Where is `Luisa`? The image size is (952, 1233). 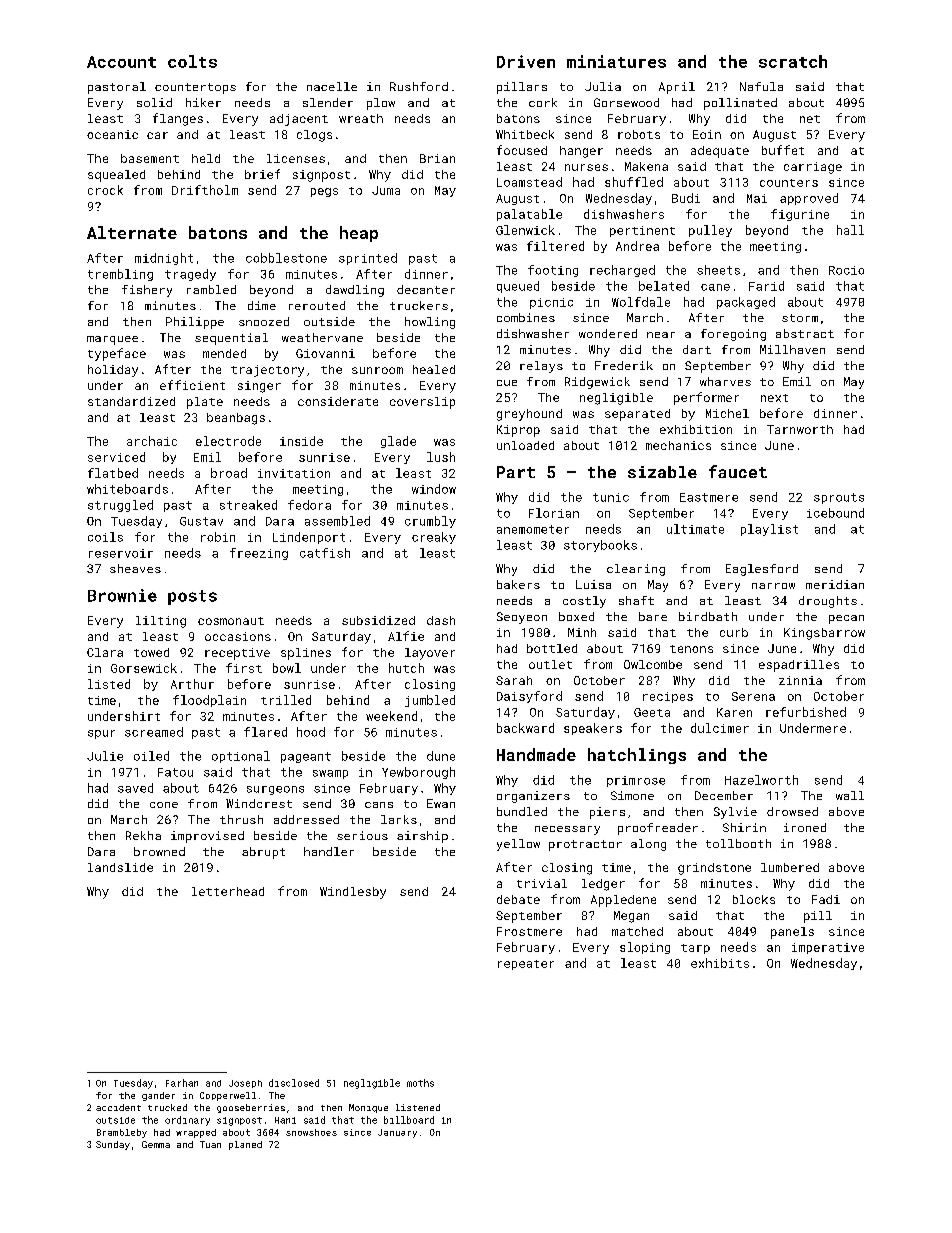 Luisa is located at coordinates (593, 584).
